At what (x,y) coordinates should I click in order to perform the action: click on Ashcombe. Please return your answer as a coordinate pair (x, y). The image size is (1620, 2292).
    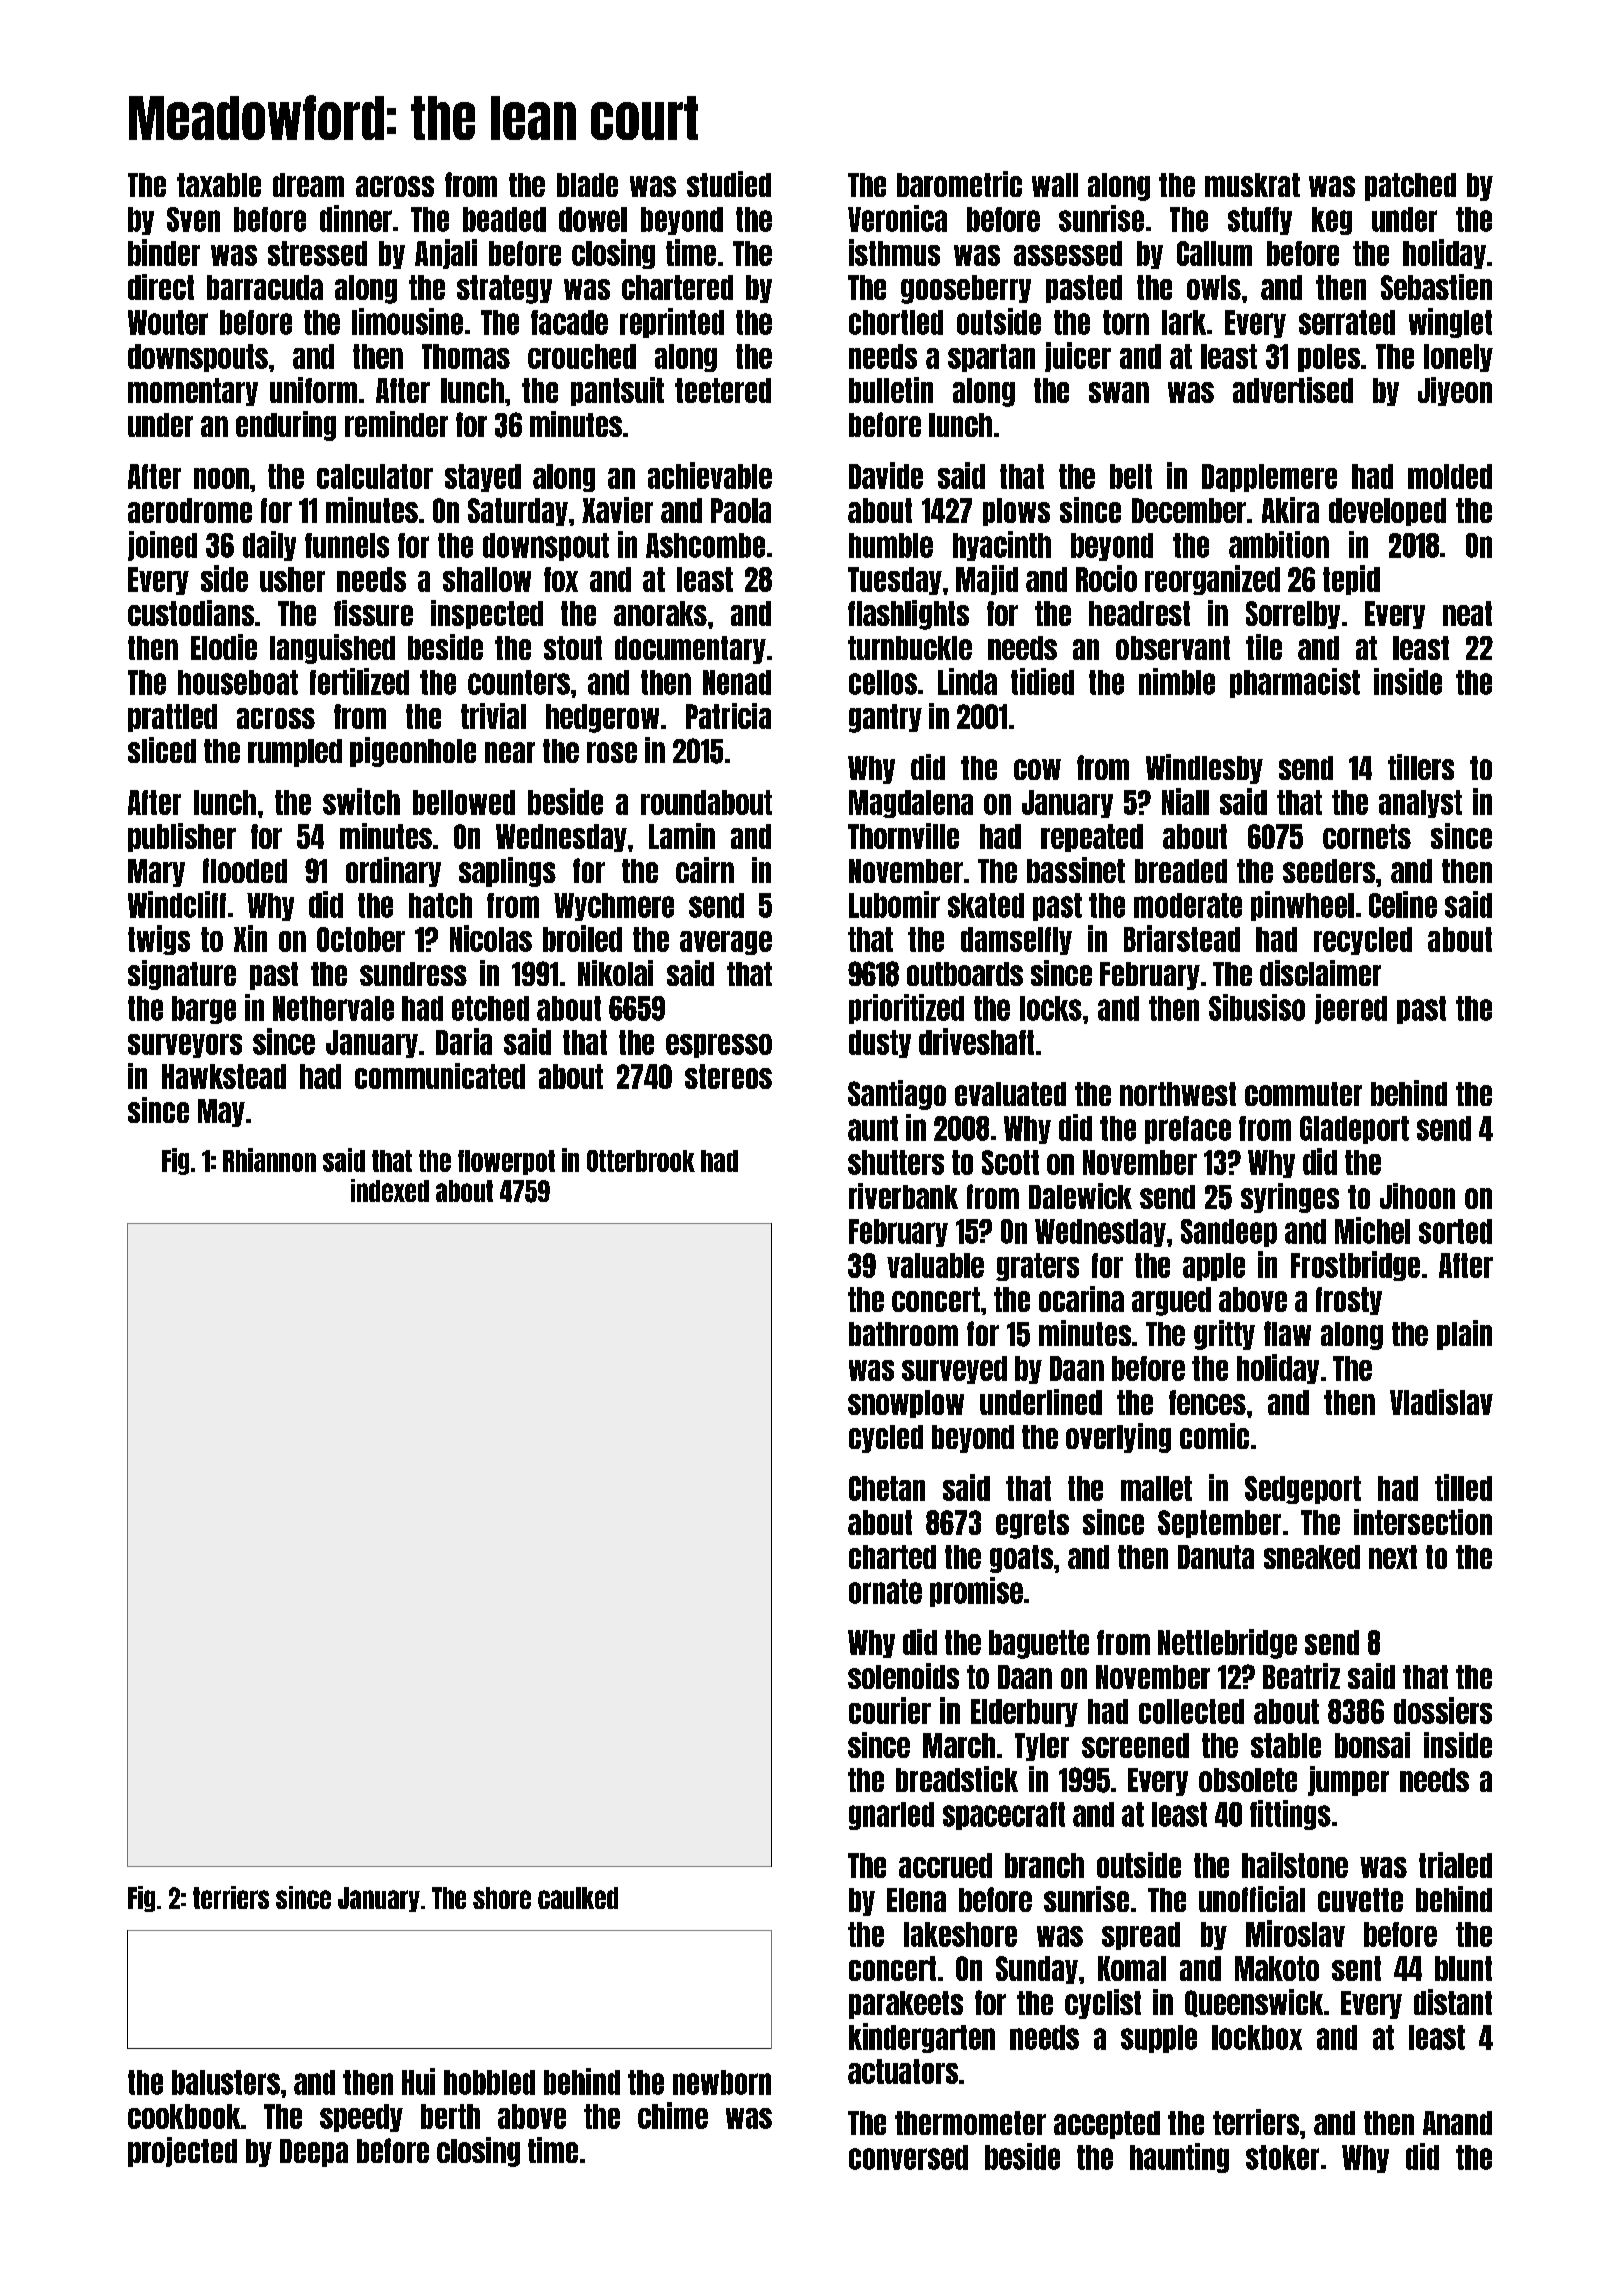
    Looking at the image, I should click on (705, 545).
